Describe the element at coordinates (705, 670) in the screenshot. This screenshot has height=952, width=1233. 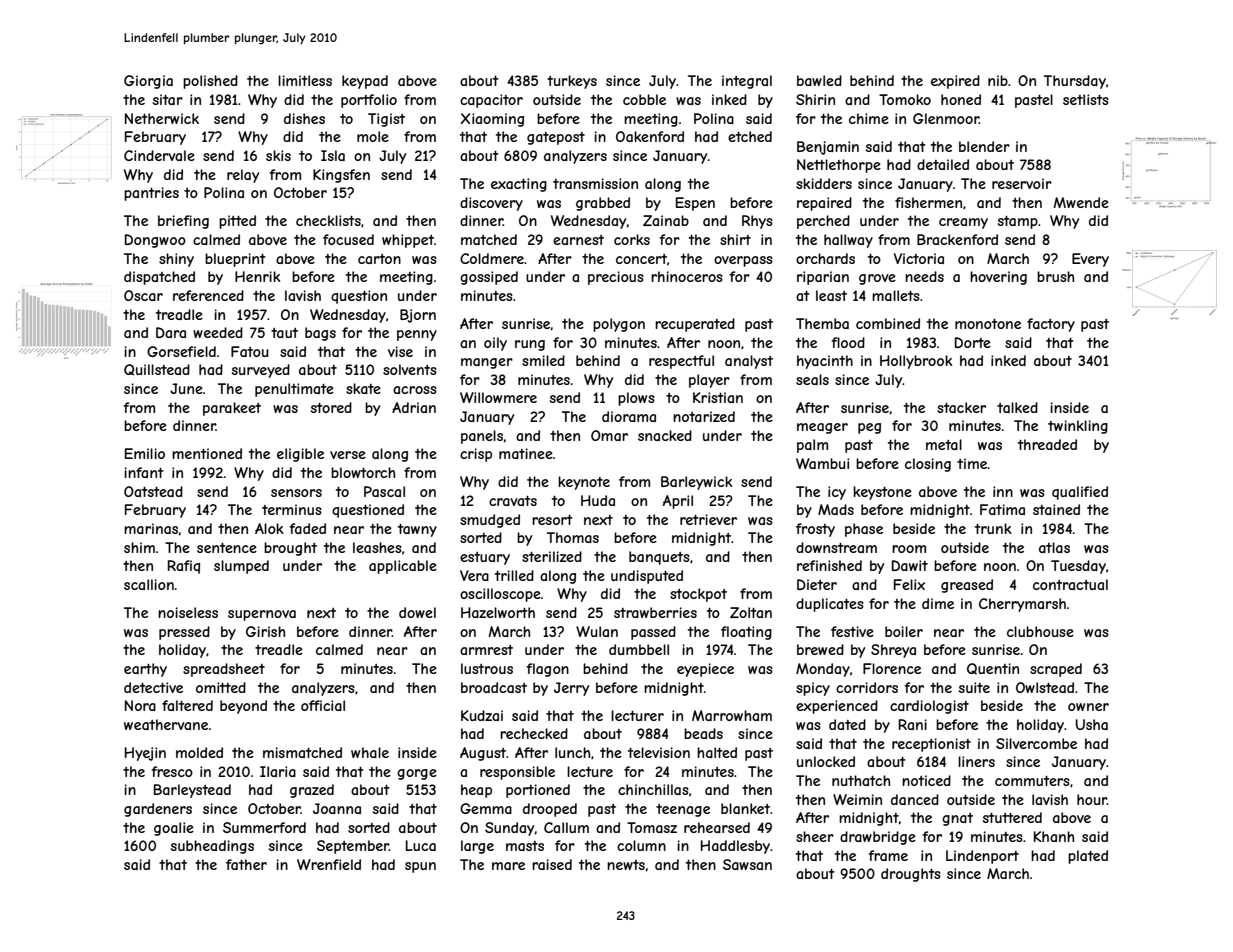
I see `eyepiece` at that location.
